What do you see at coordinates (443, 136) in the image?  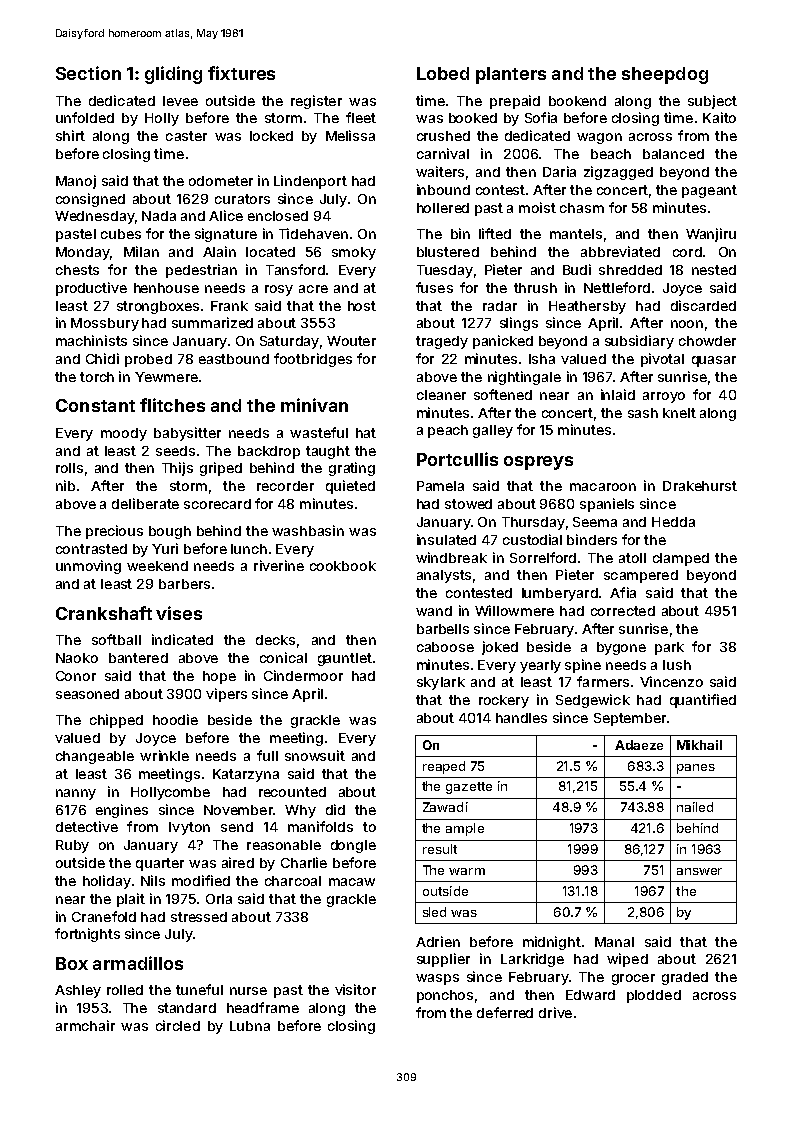 I see `crushed` at bounding box center [443, 136].
